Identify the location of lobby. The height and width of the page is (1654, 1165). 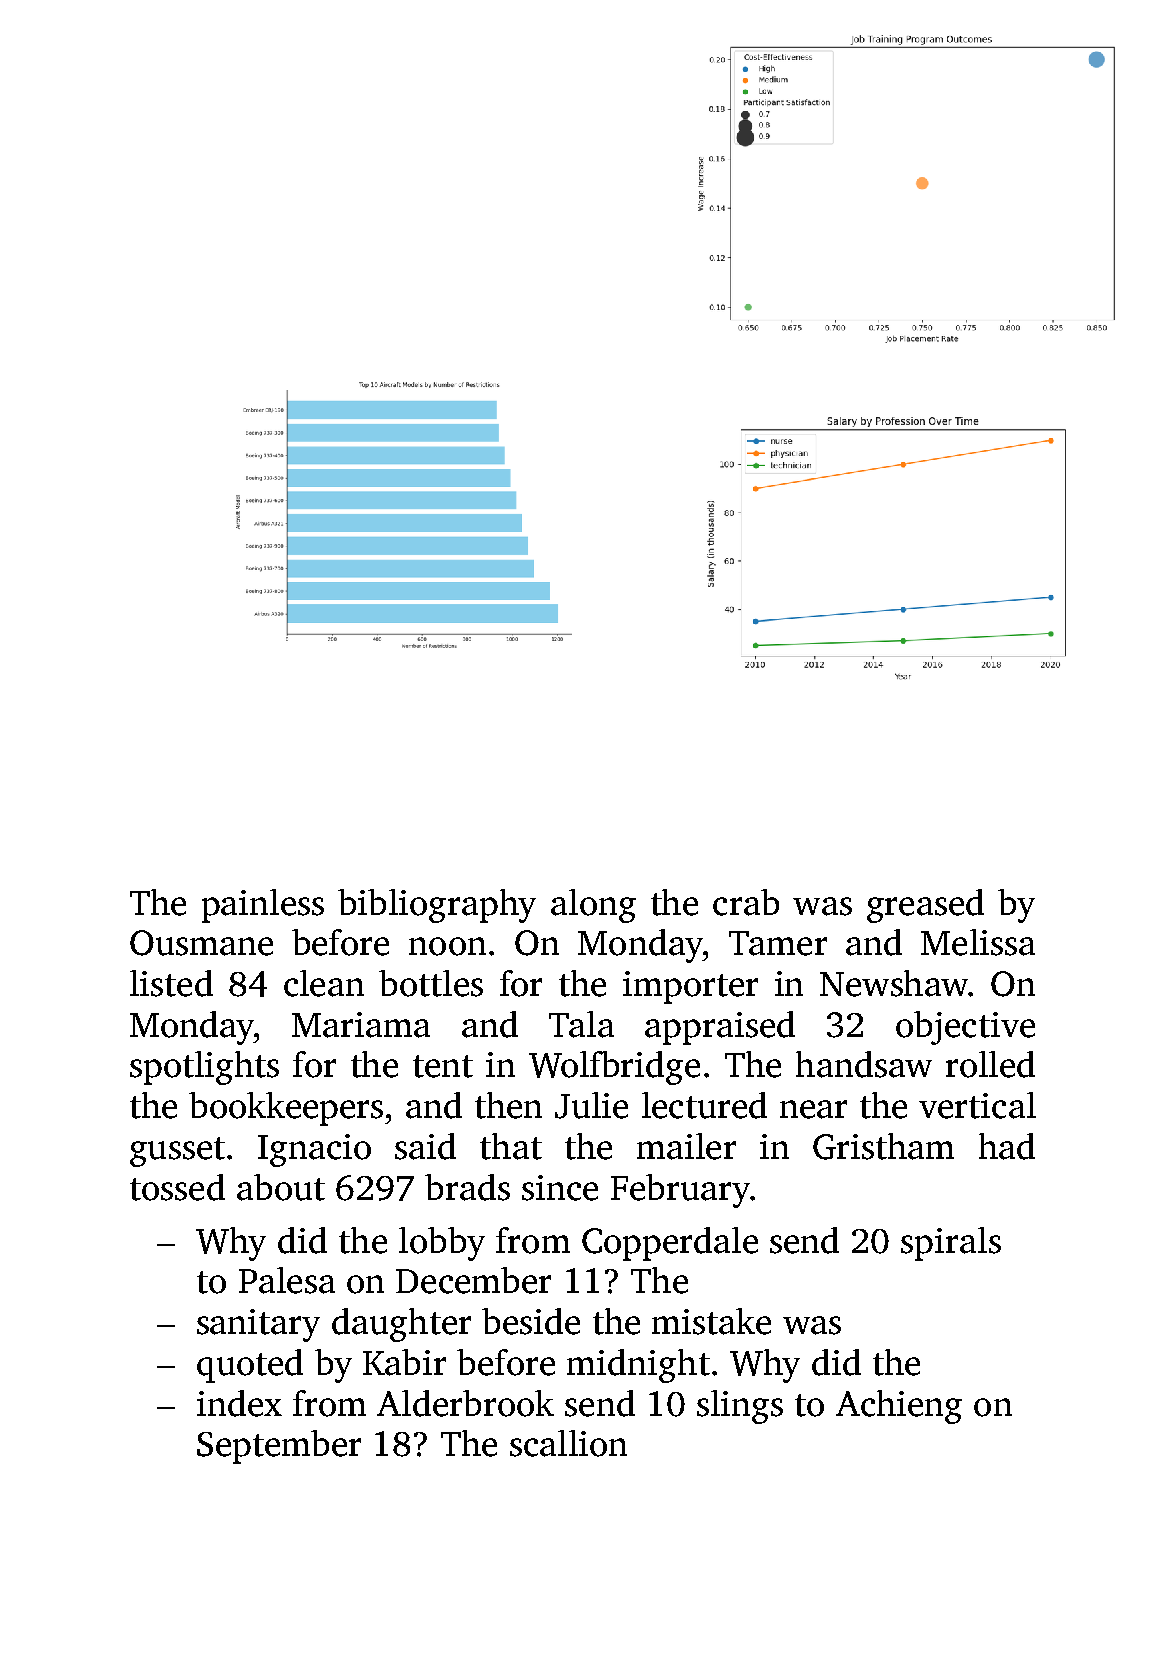
(442, 1244).
